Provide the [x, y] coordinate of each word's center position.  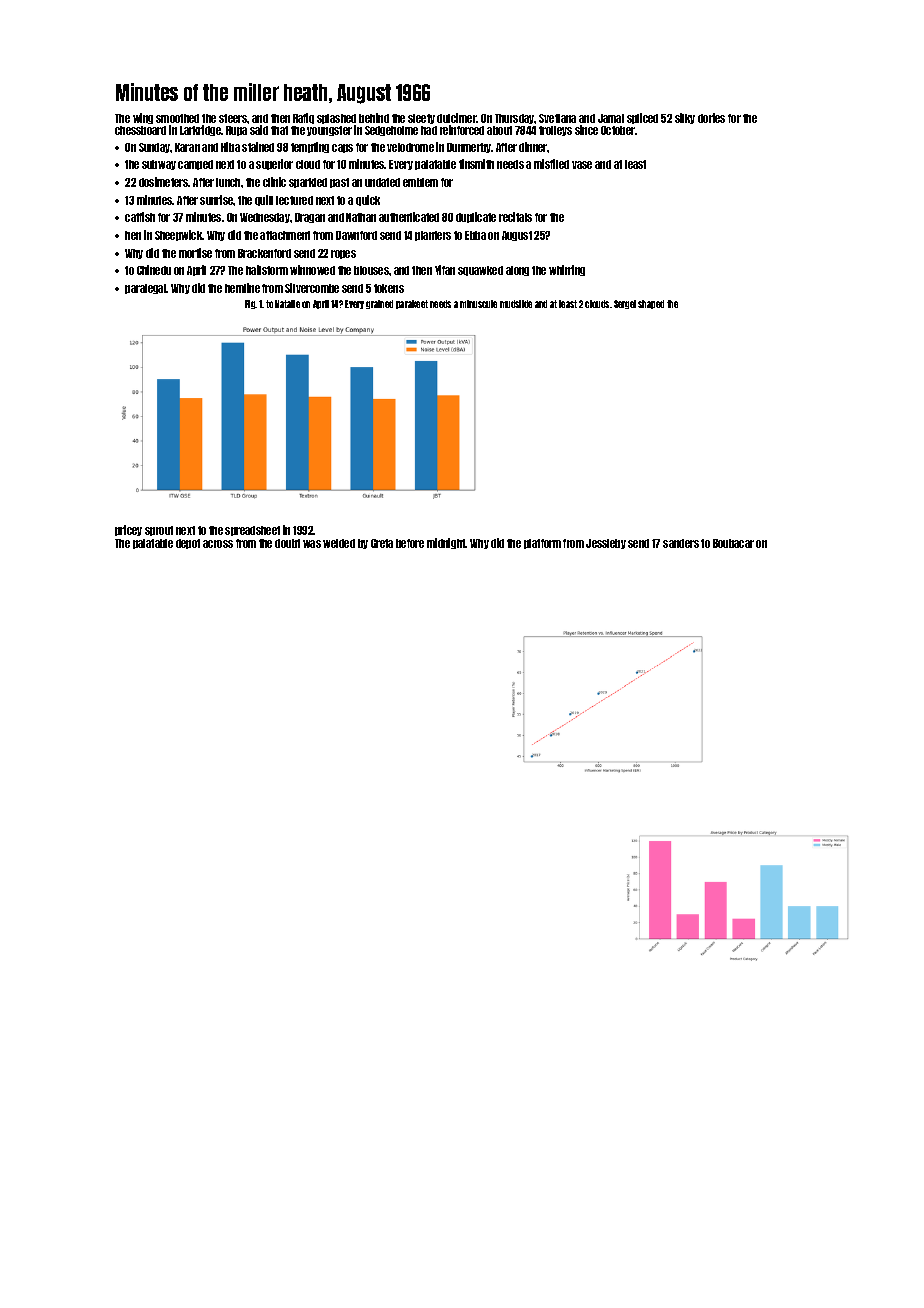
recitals [515, 217]
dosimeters [164, 182]
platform [542, 544]
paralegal [146, 289]
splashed [336, 119]
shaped [651, 304]
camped [195, 165]
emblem [420, 182]
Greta [382, 543]
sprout [159, 531]
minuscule [478, 304]
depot [188, 544]
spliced [642, 118]
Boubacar [733, 543]
